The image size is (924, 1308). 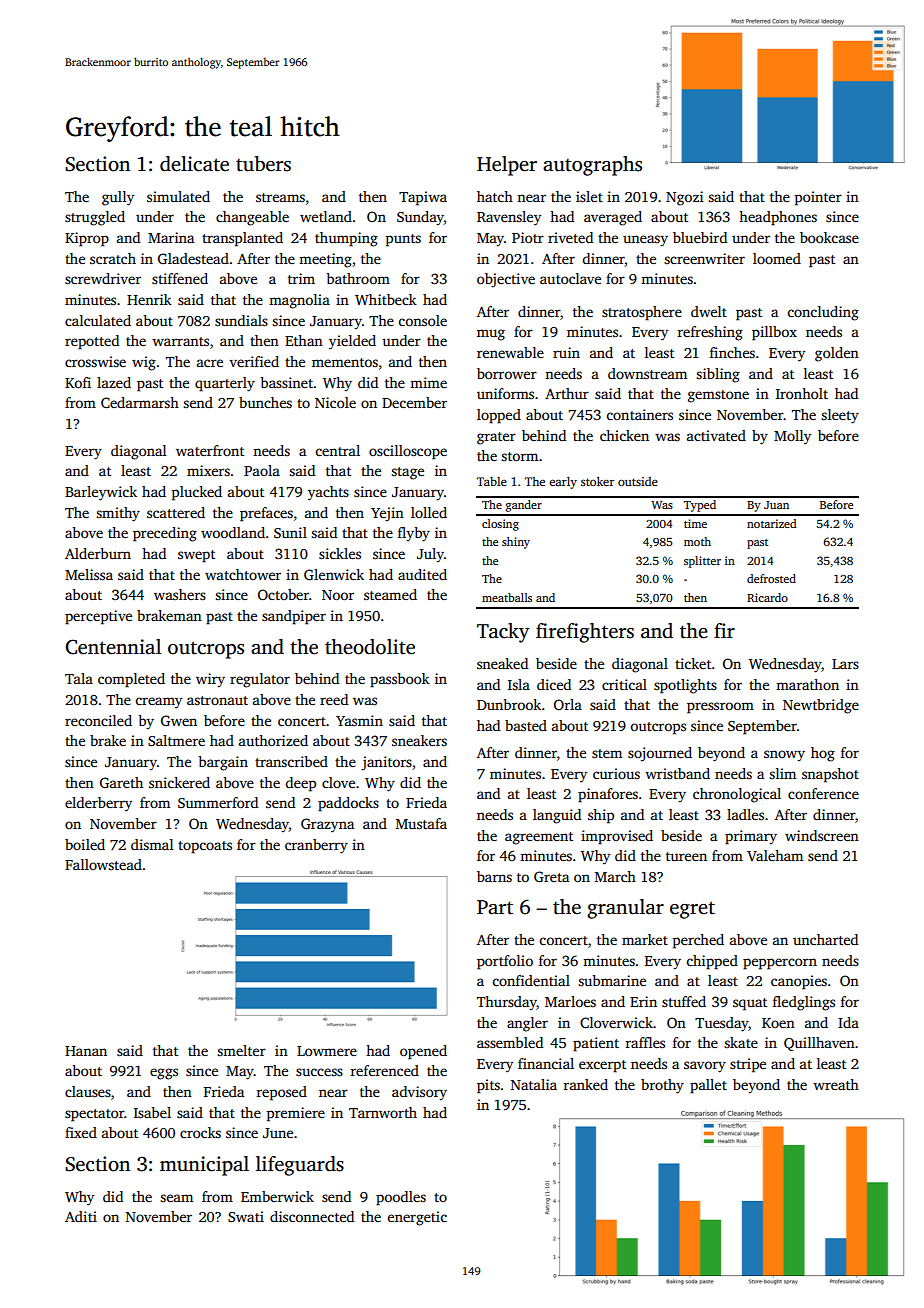 What do you see at coordinates (164, 1074) in the screenshot?
I see `eggs` at bounding box center [164, 1074].
